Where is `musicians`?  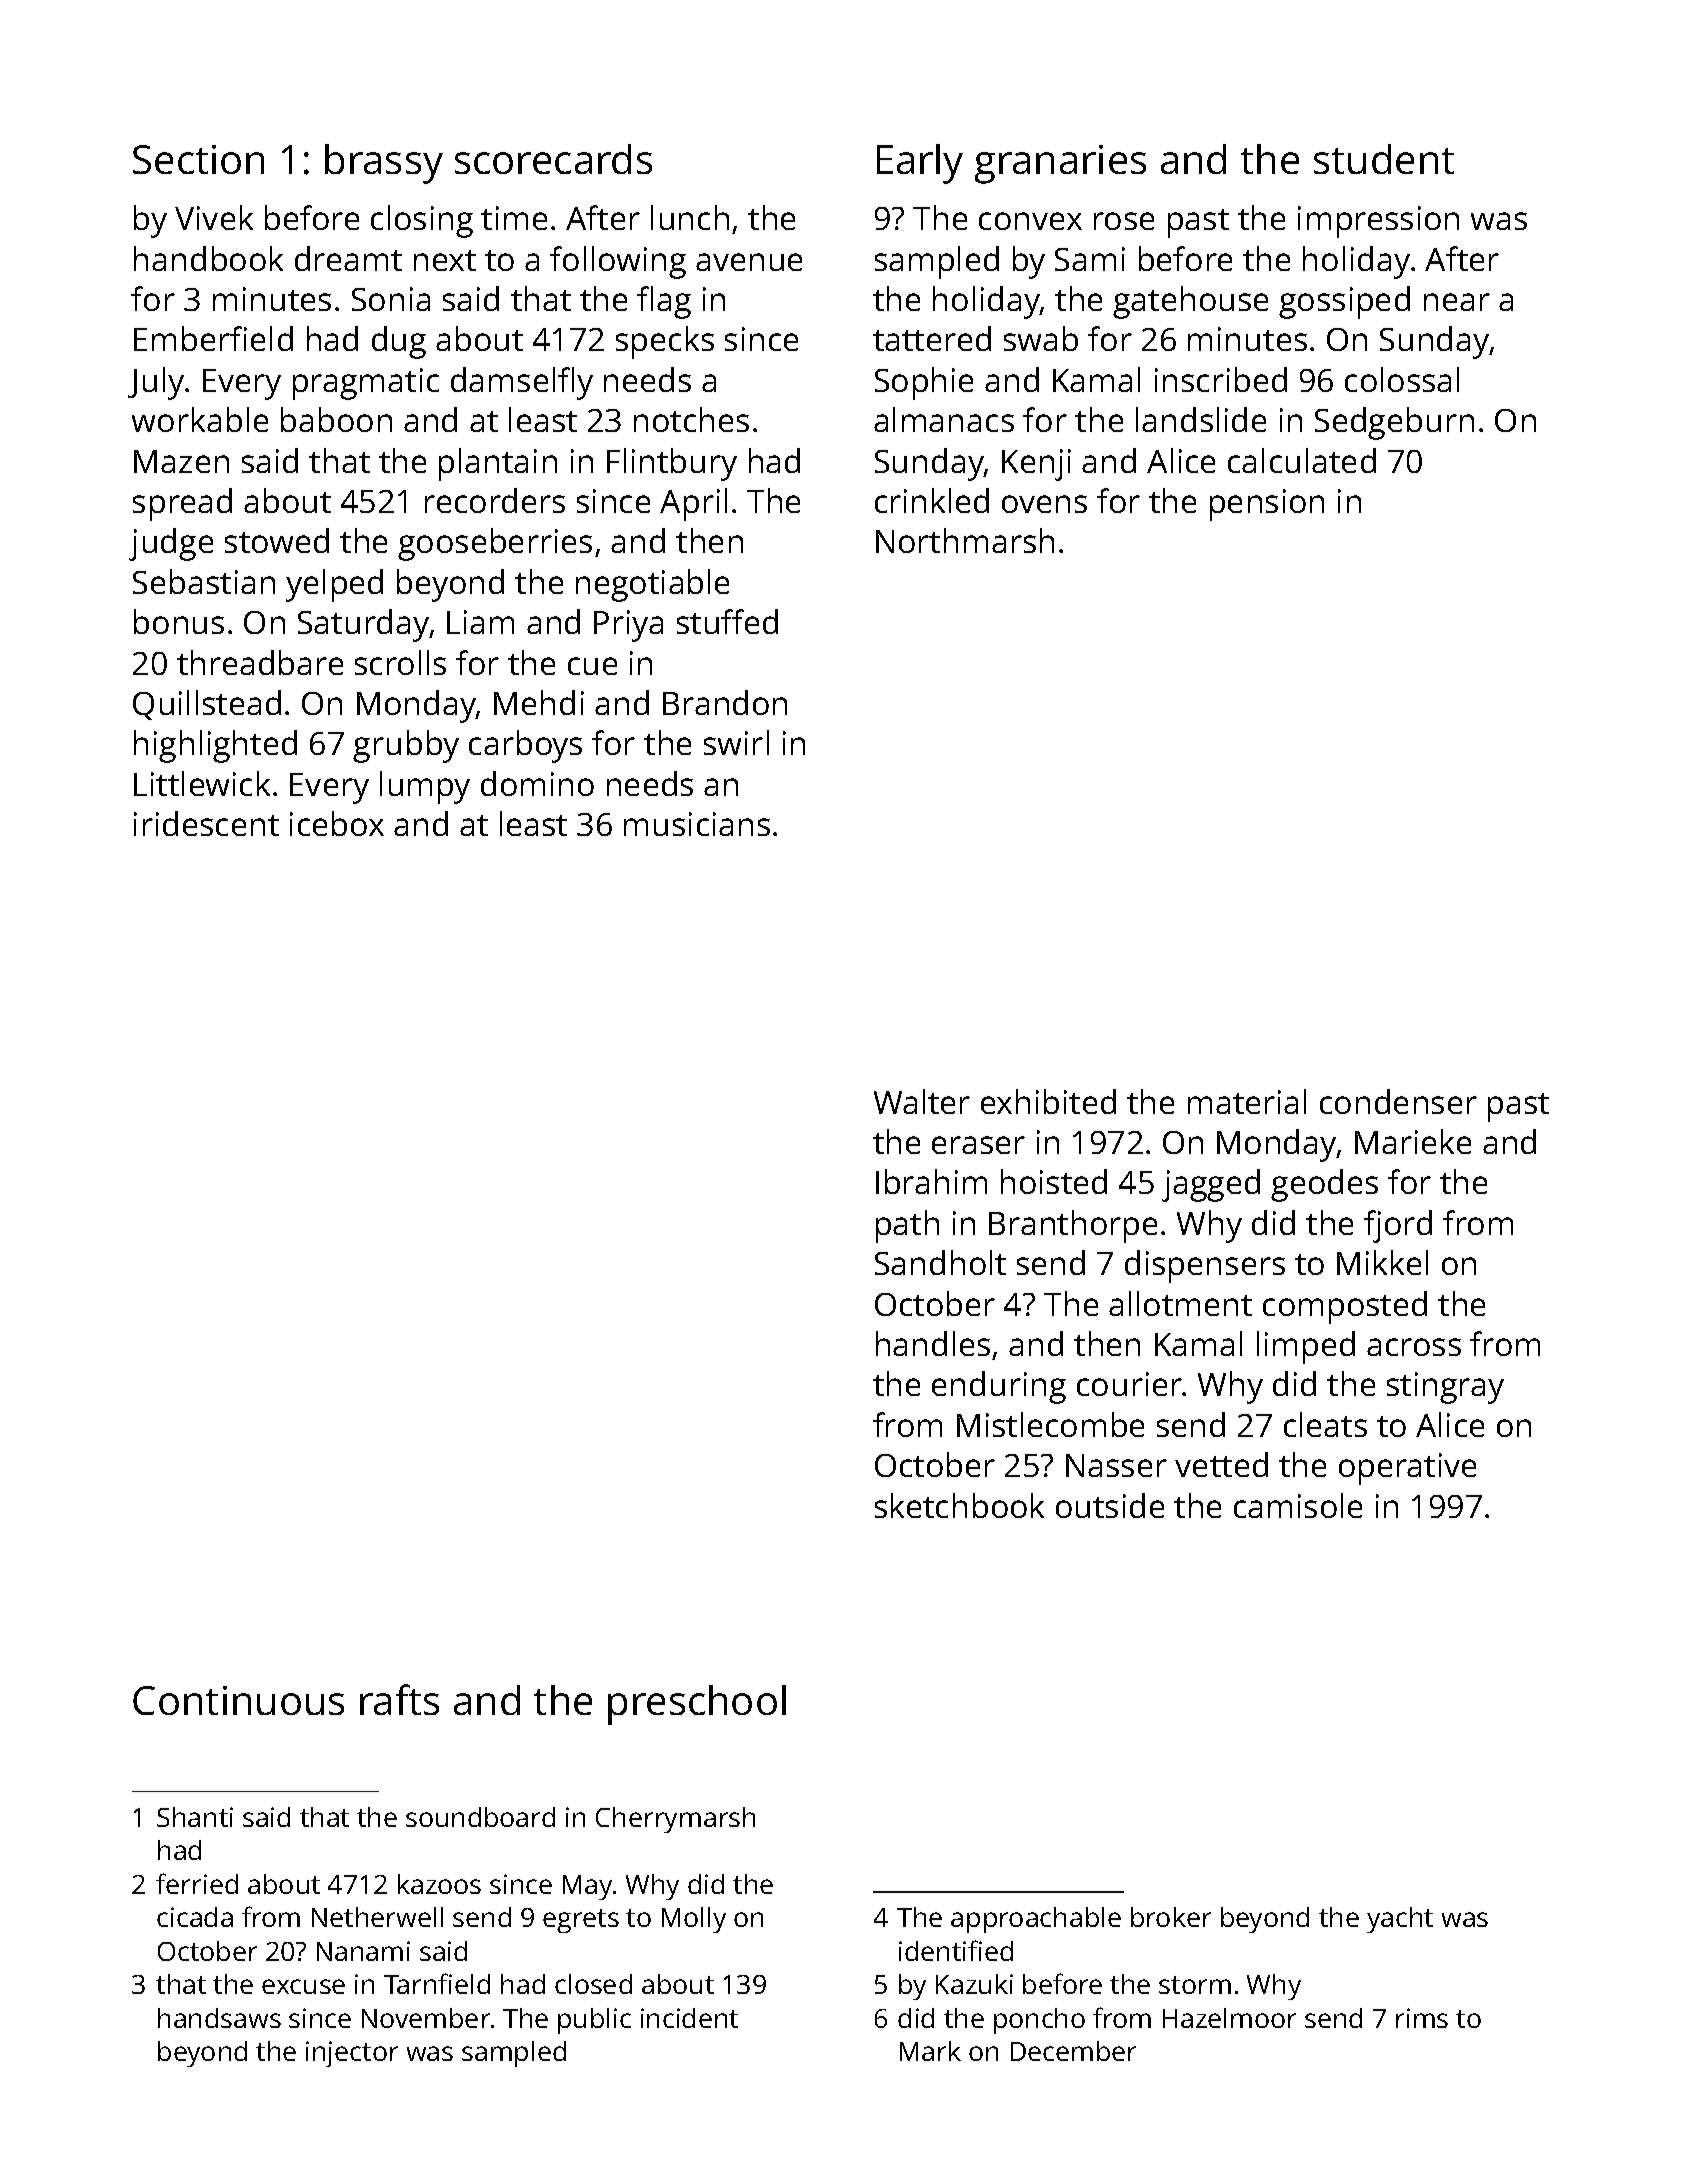 musicians is located at coordinates (697, 824).
